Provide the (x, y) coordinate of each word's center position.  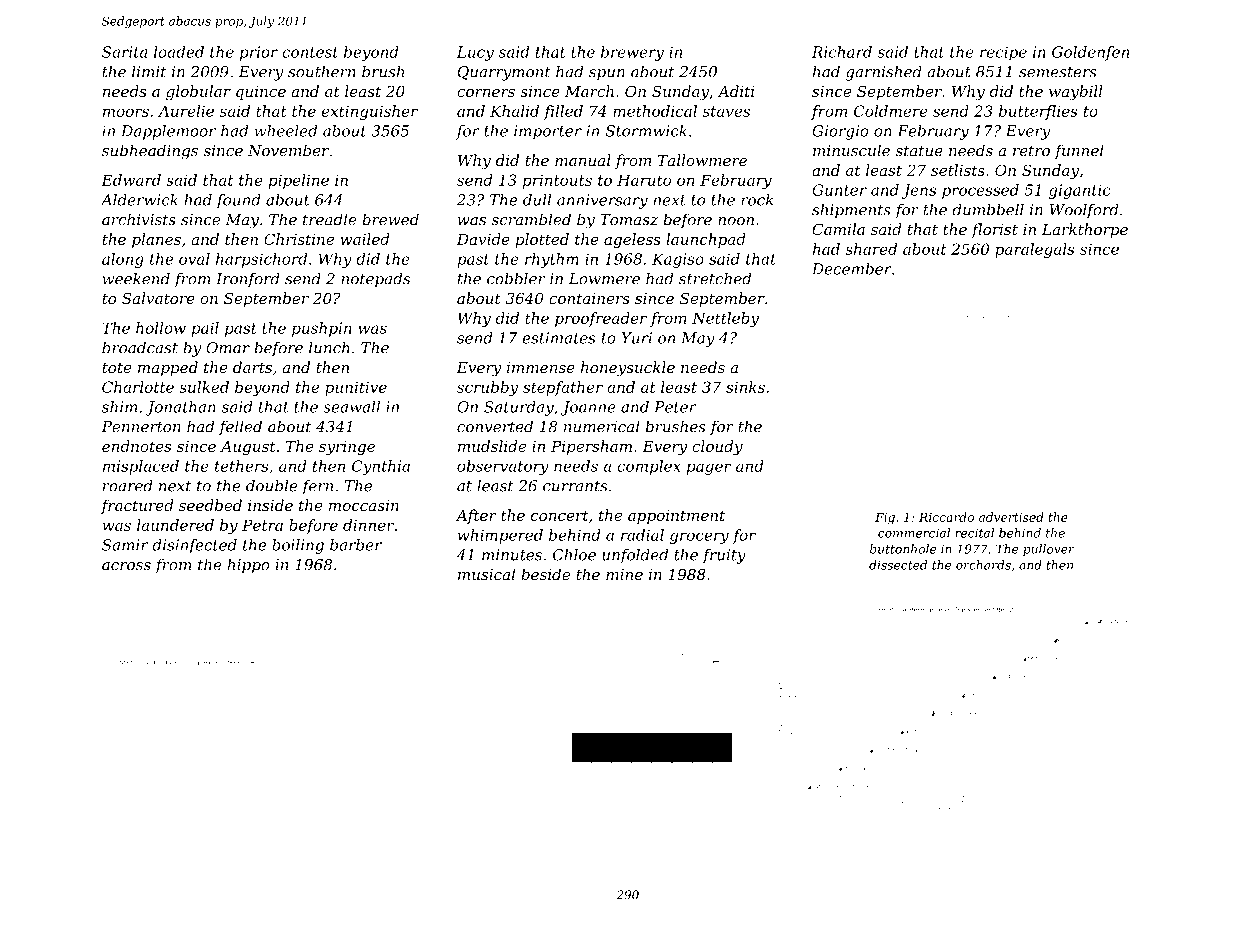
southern (322, 71)
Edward (131, 180)
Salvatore (158, 298)
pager (709, 469)
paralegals (1035, 250)
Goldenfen (1090, 53)
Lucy (475, 53)
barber (356, 545)
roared (128, 486)
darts (252, 367)
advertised (1011, 517)
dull (537, 200)
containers (589, 298)
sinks (745, 387)
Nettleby (725, 319)
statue (919, 151)
